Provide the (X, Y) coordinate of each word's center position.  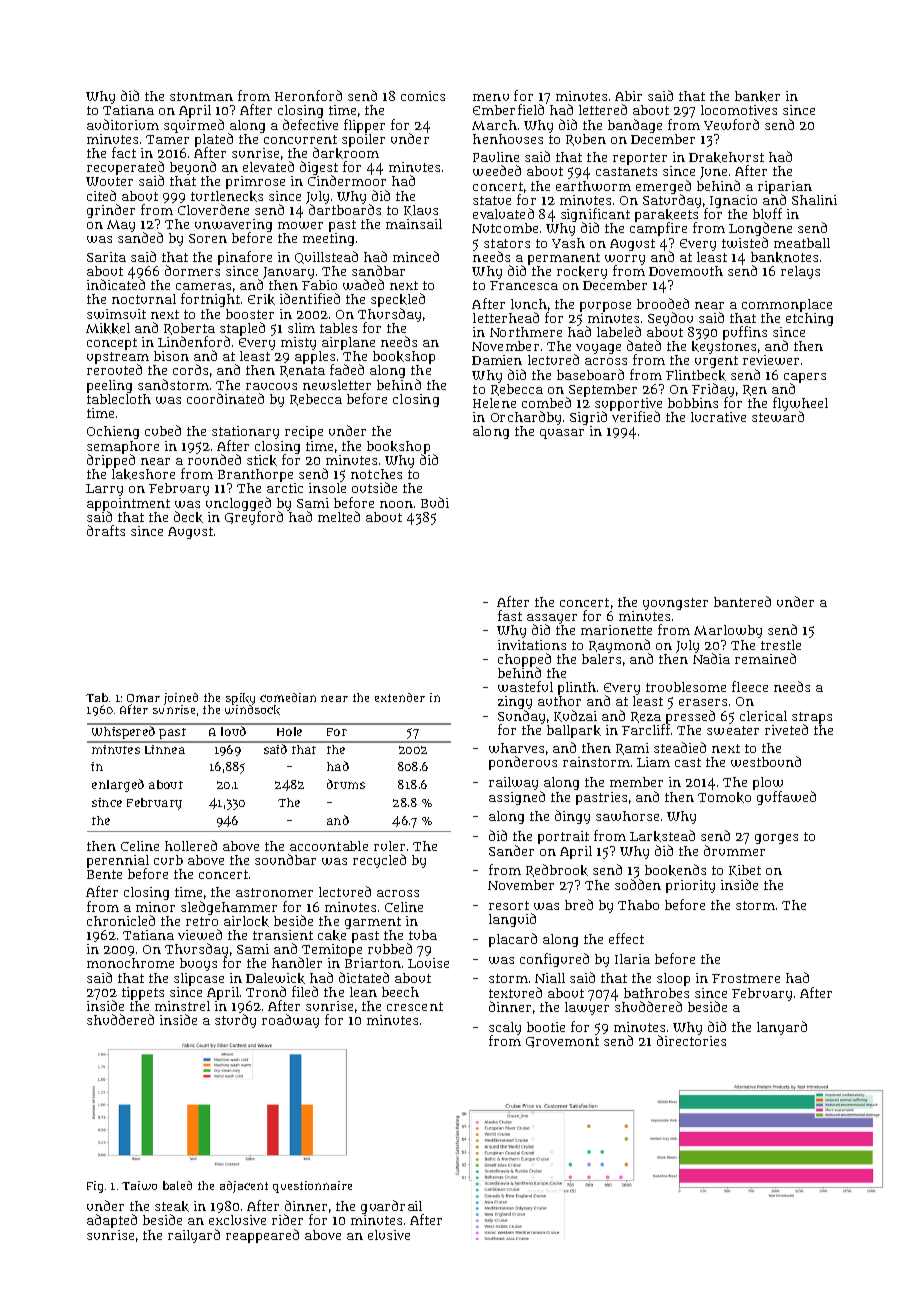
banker (757, 96)
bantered (742, 601)
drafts (106, 530)
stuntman (201, 96)
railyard (194, 1236)
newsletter (337, 385)
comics (423, 96)
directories (691, 1041)
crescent (415, 1006)
